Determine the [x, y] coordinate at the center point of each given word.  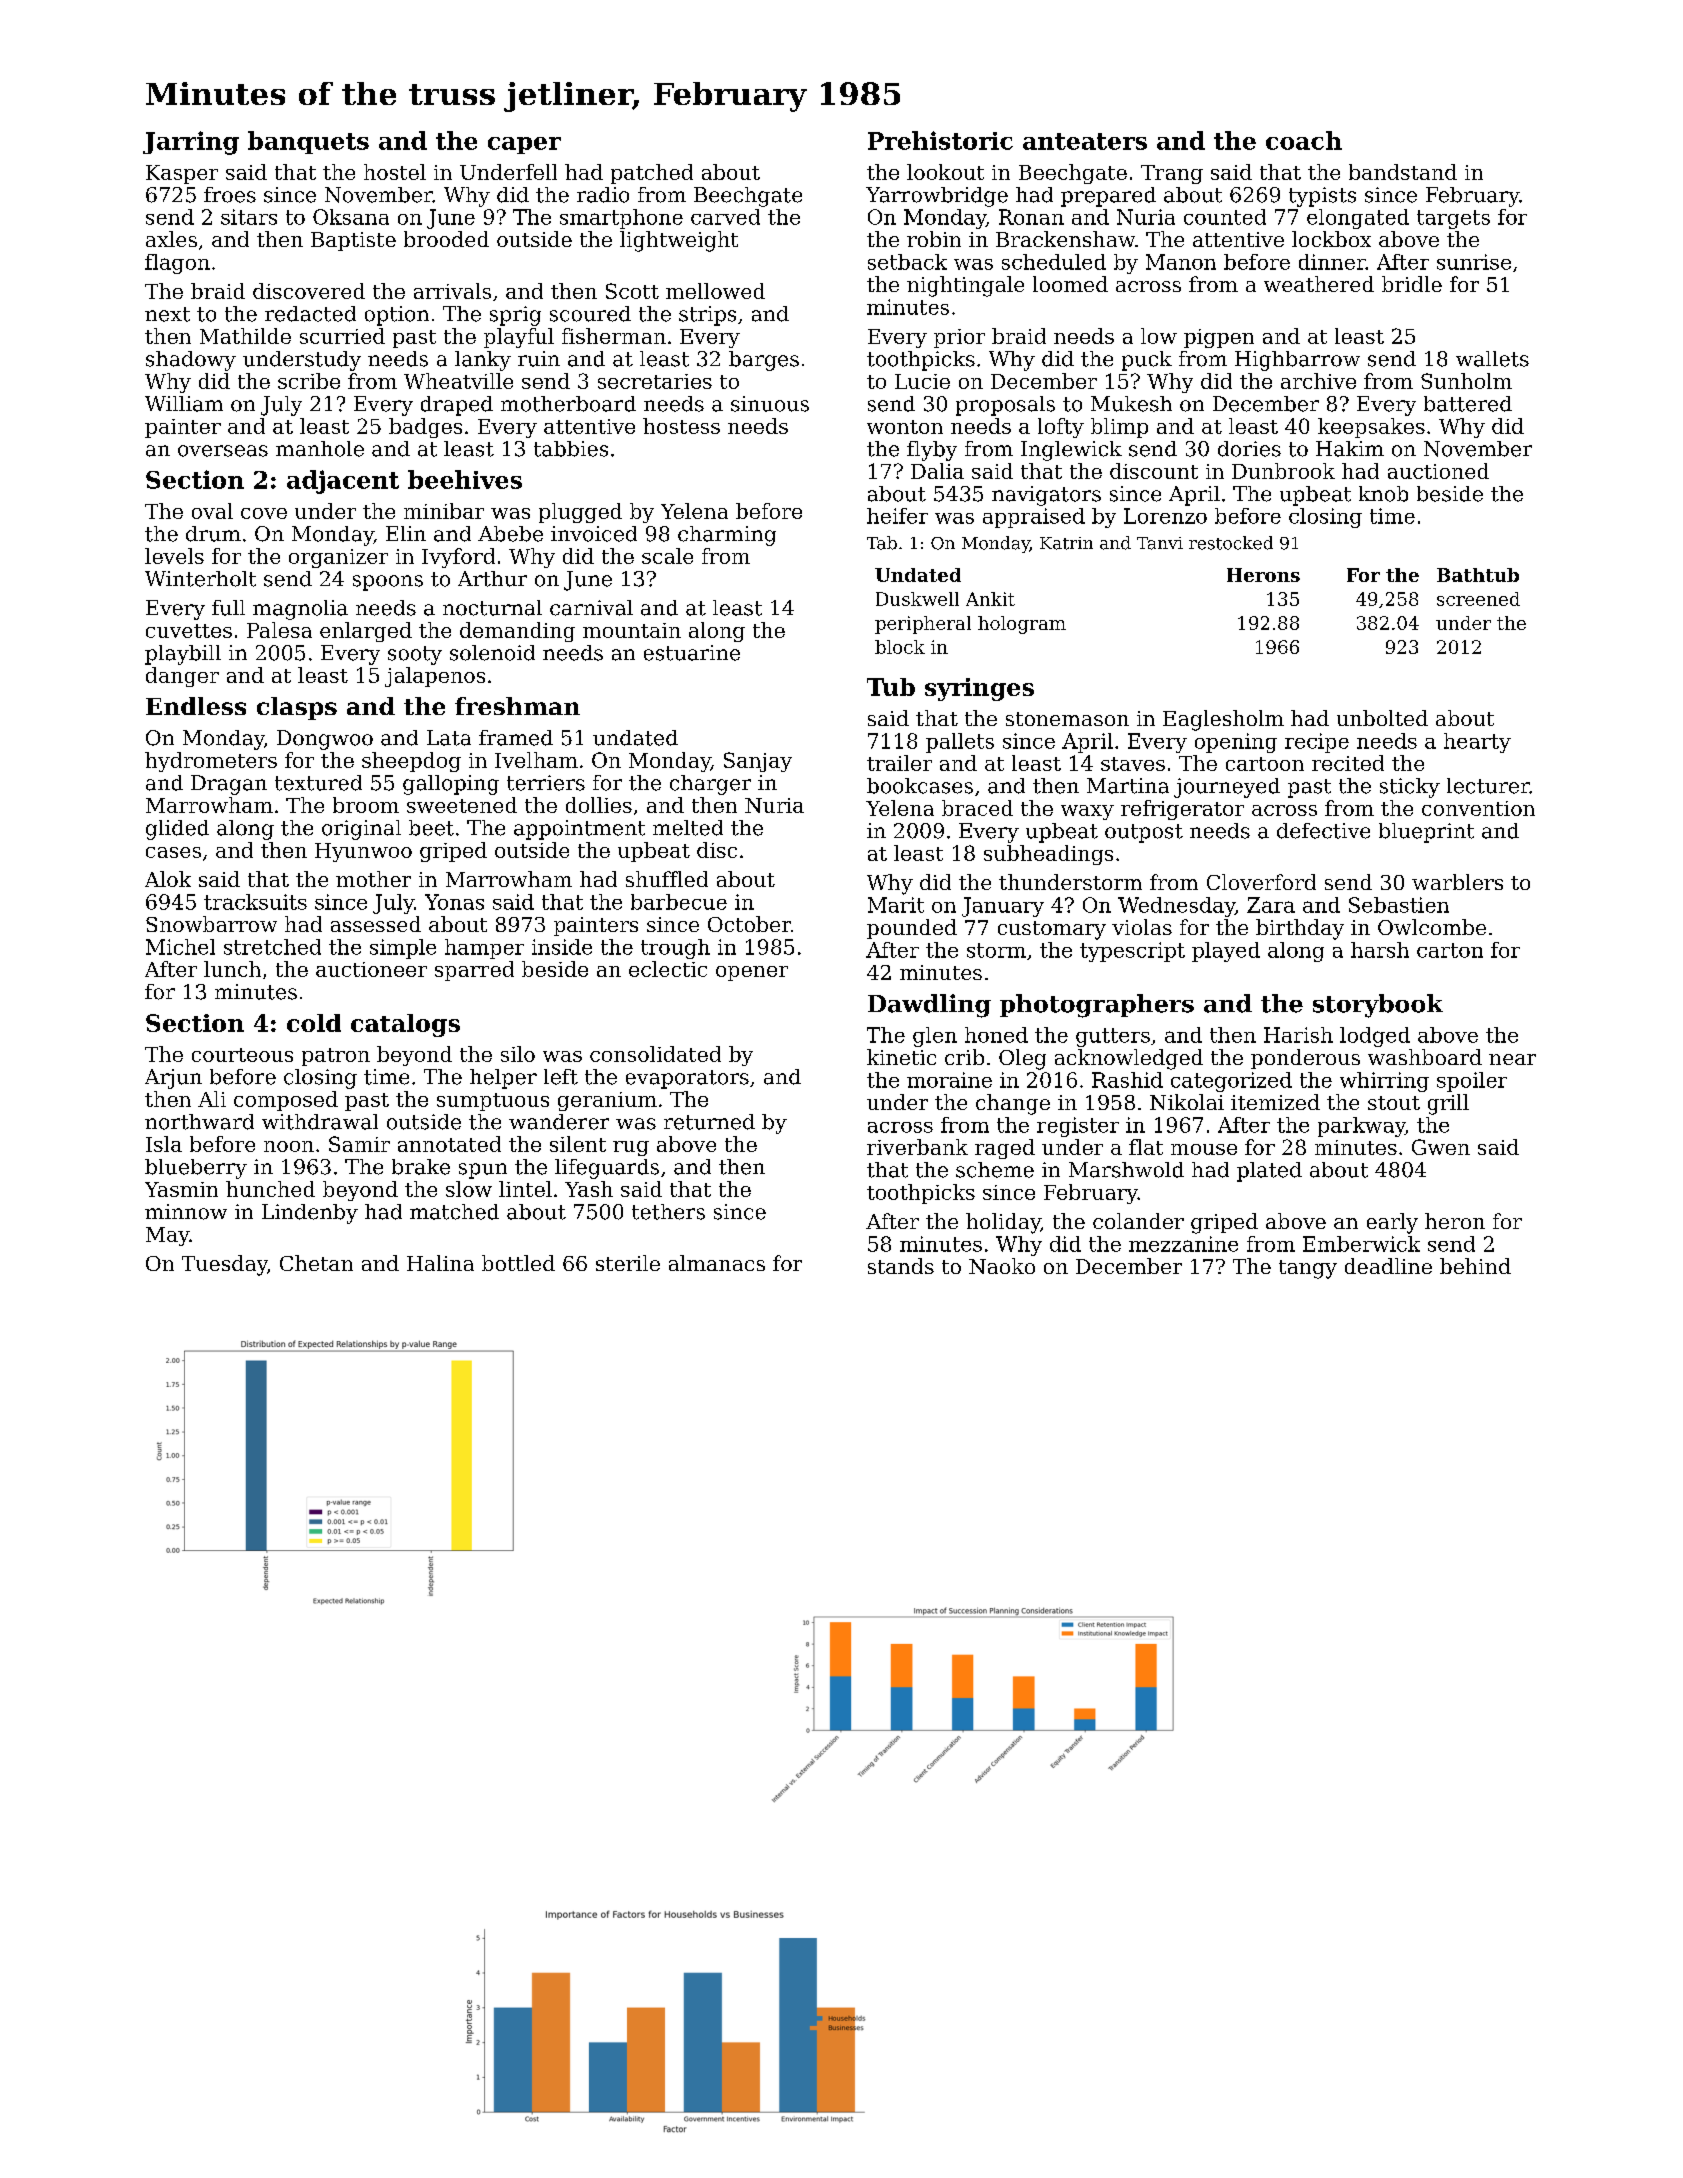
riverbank [917, 1147]
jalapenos [435, 677]
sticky [1410, 788]
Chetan [316, 1263]
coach [1304, 140]
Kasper [182, 174]
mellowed [715, 291]
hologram [1022, 625]
